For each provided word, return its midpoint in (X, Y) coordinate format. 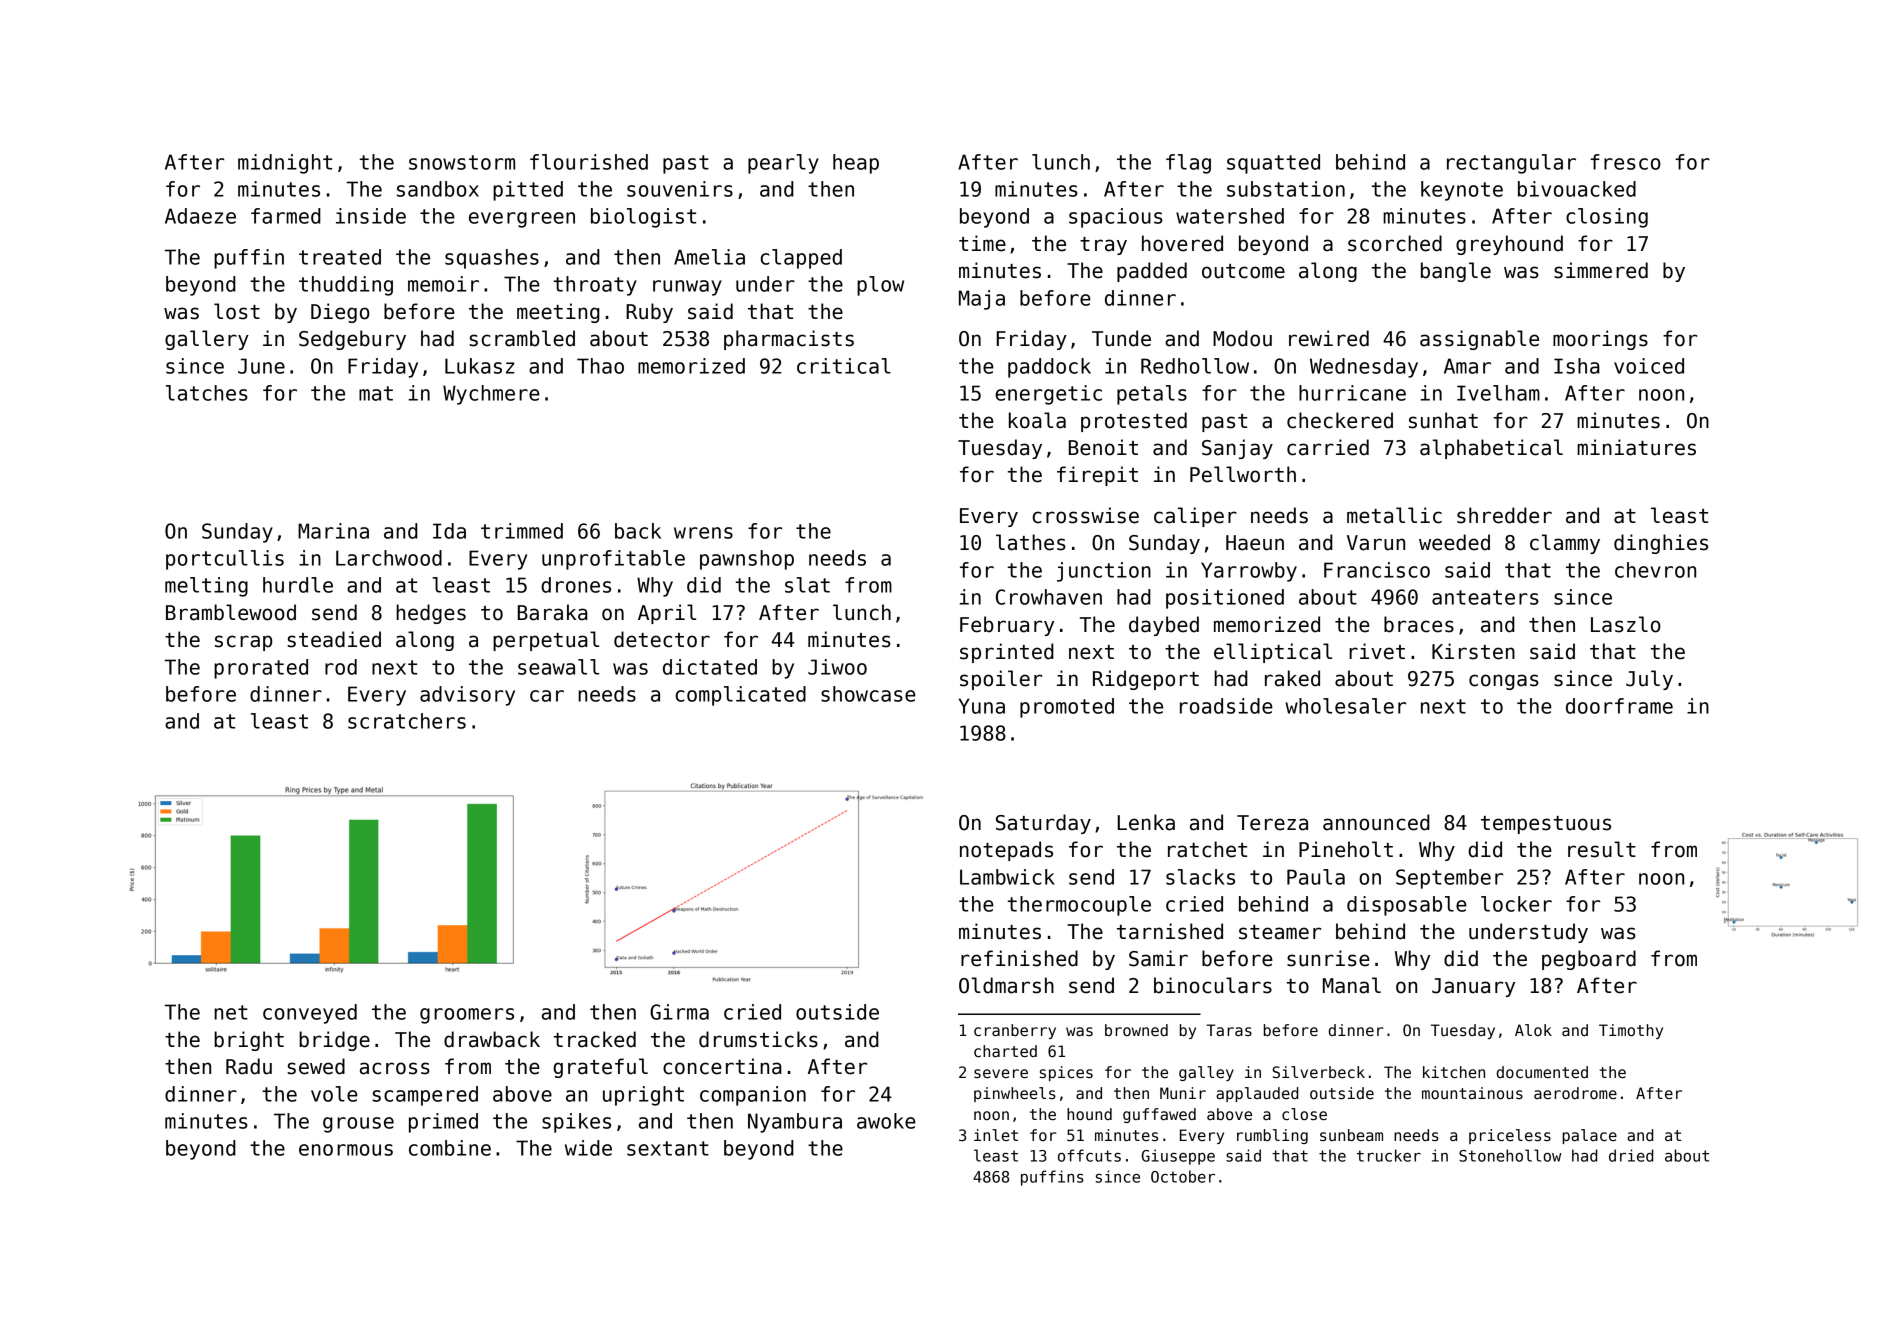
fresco (1625, 162)
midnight (285, 164)
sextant (668, 1148)
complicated (741, 696)
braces (1419, 624)
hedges (431, 614)
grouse (358, 1125)
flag (1188, 164)
